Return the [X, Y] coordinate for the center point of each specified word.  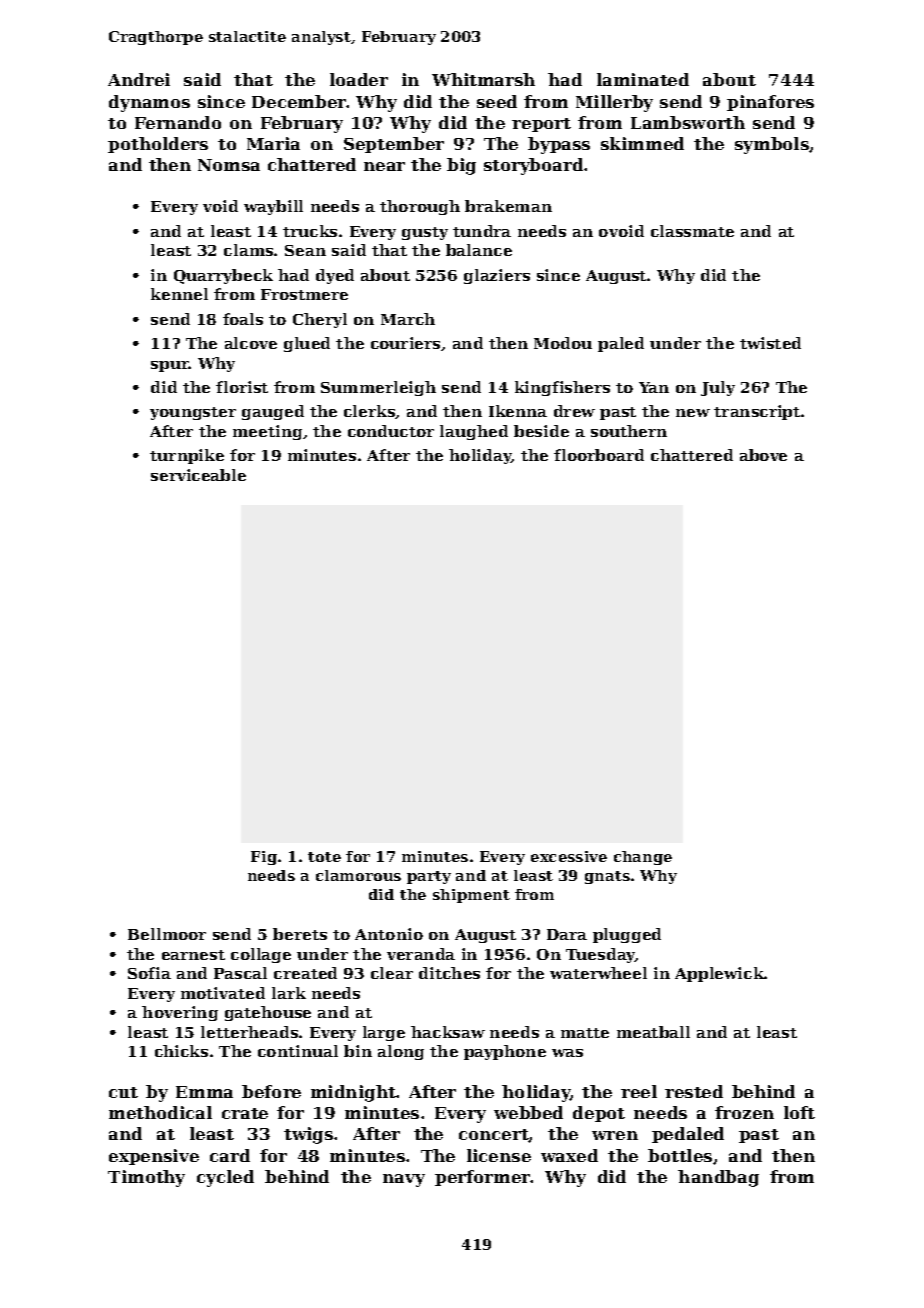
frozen [744, 1112]
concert [494, 1135]
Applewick [719, 974]
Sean [305, 250]
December [299, 101]
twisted [770, 343]
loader [359, 79]
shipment [471, 896]
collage [261, 955]
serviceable [198, 475]
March [408, 319]
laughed [474, 432]
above [763, 455]
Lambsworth [688, 122]
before [271, 1091]
